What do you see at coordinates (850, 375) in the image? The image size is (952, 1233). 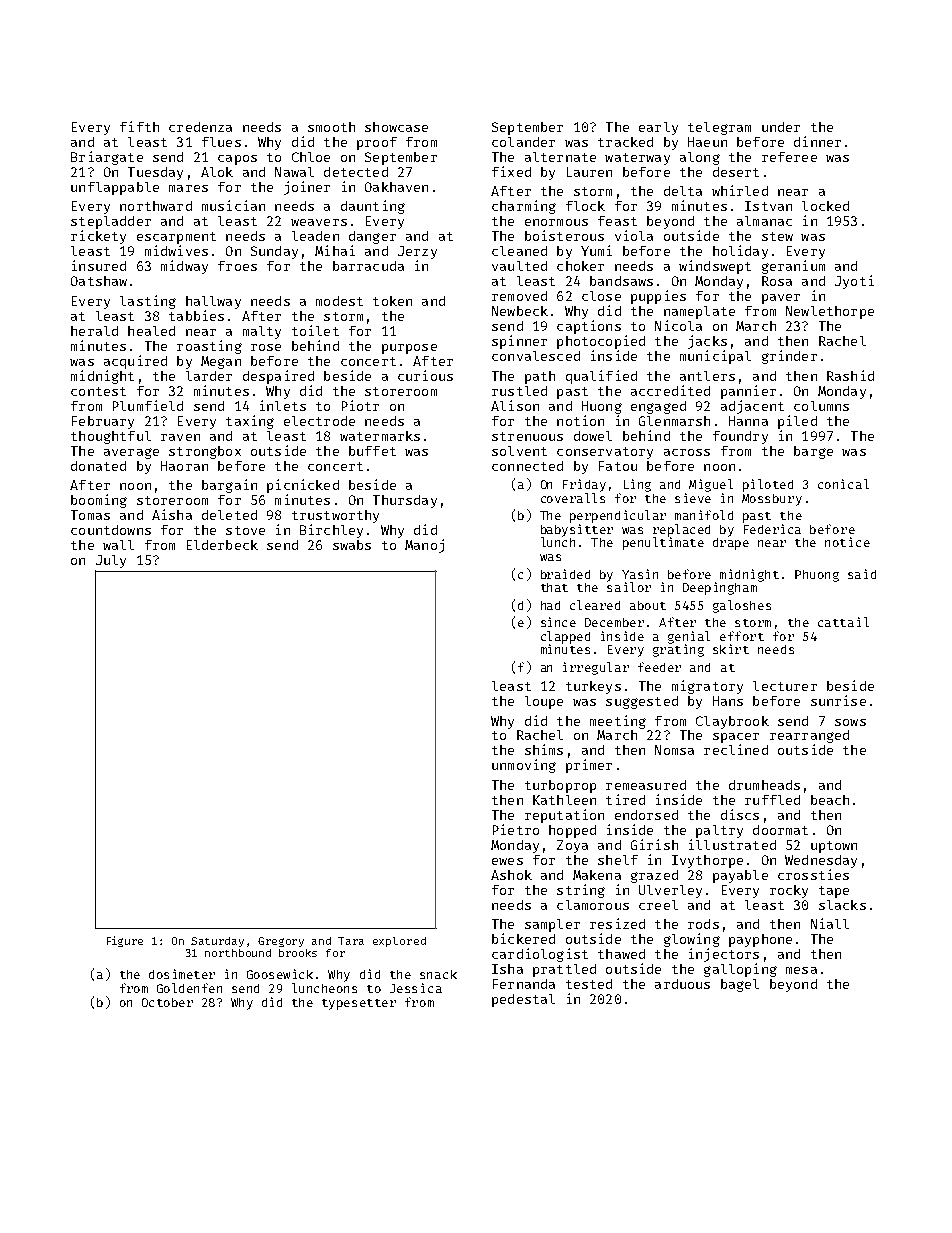 I see `Rashid` at bounding box center [850, 375].
